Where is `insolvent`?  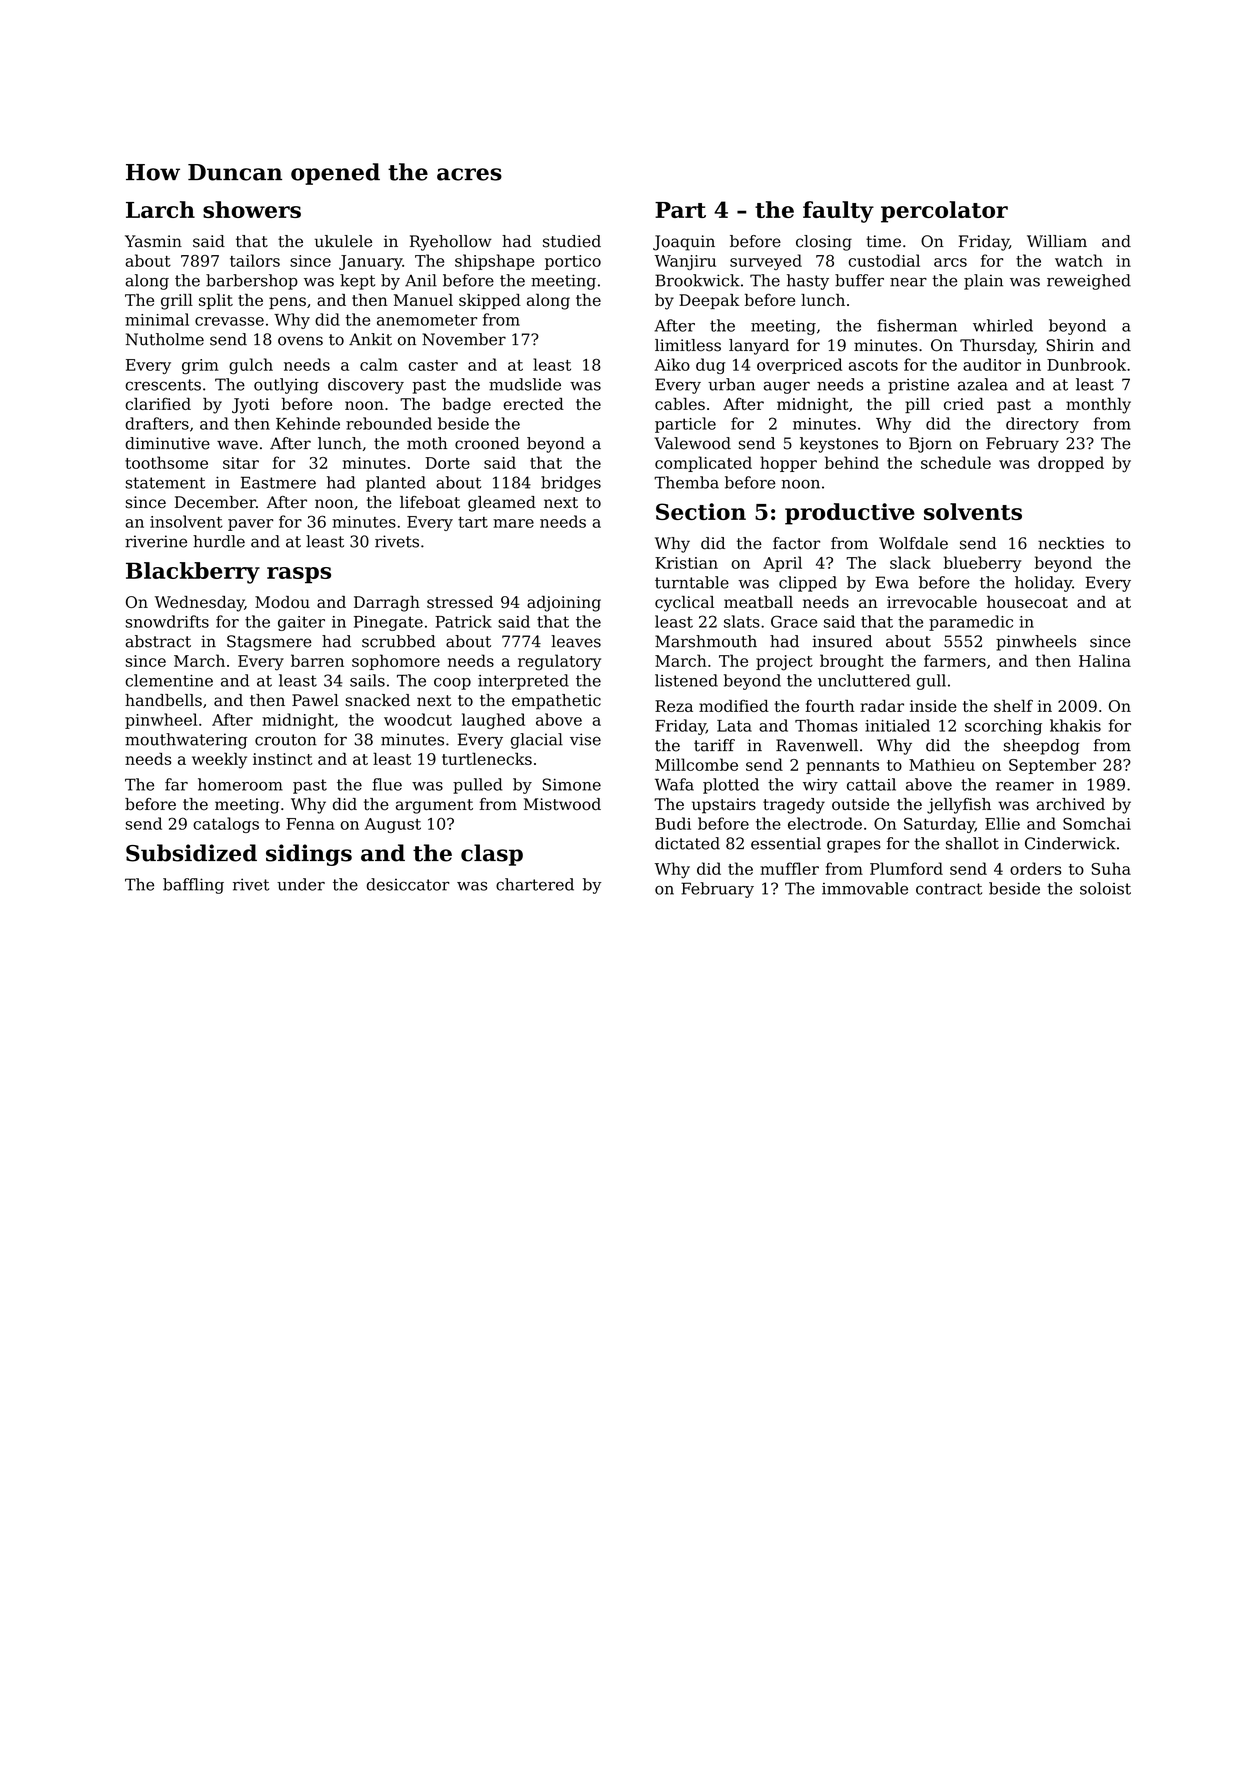
insolvent is located at coordinates (186, 521).
